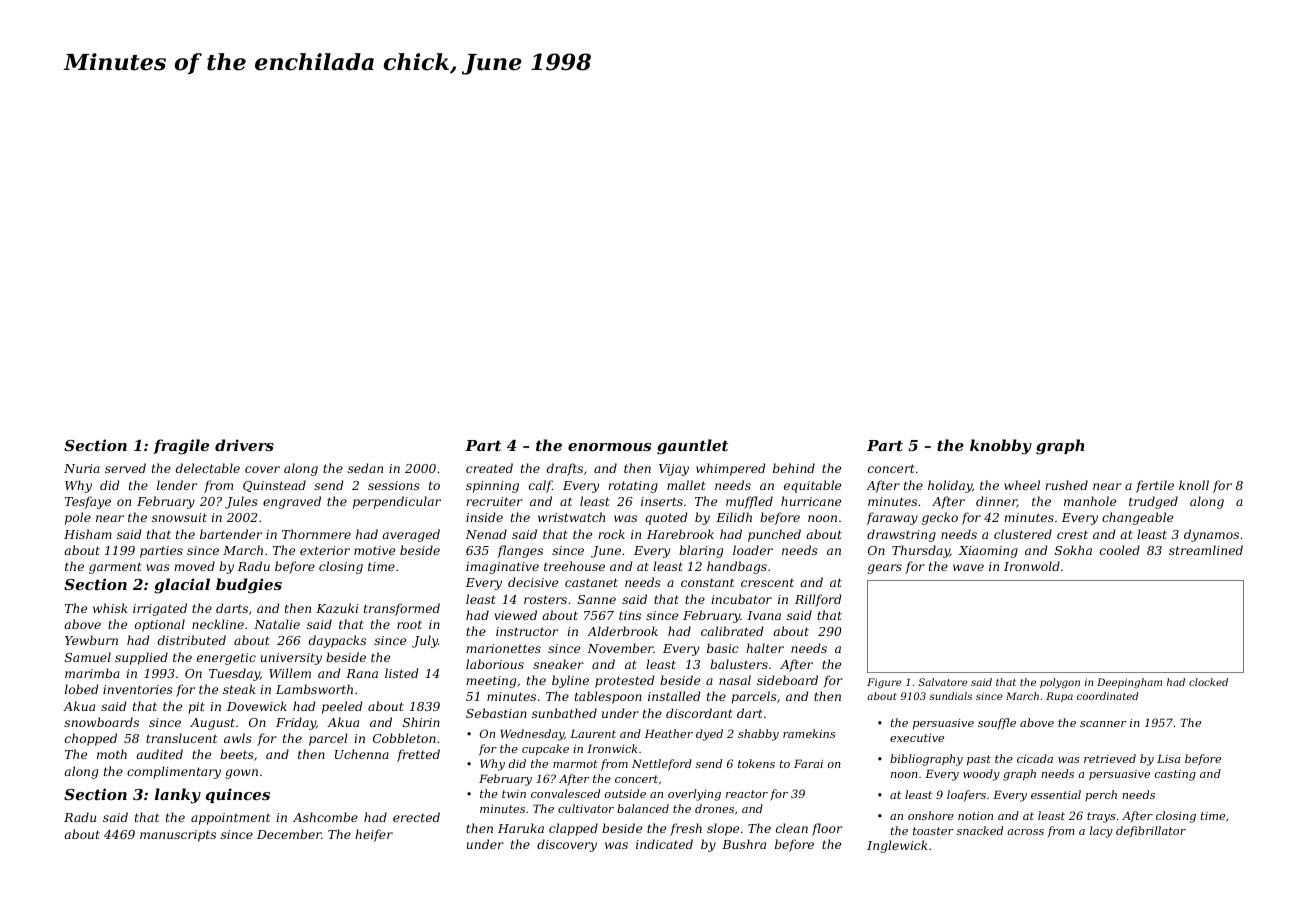 Image resolution: width=1308 pixels, height=924 pixels. I want to click on Cobbleton, so click(404, 738).
